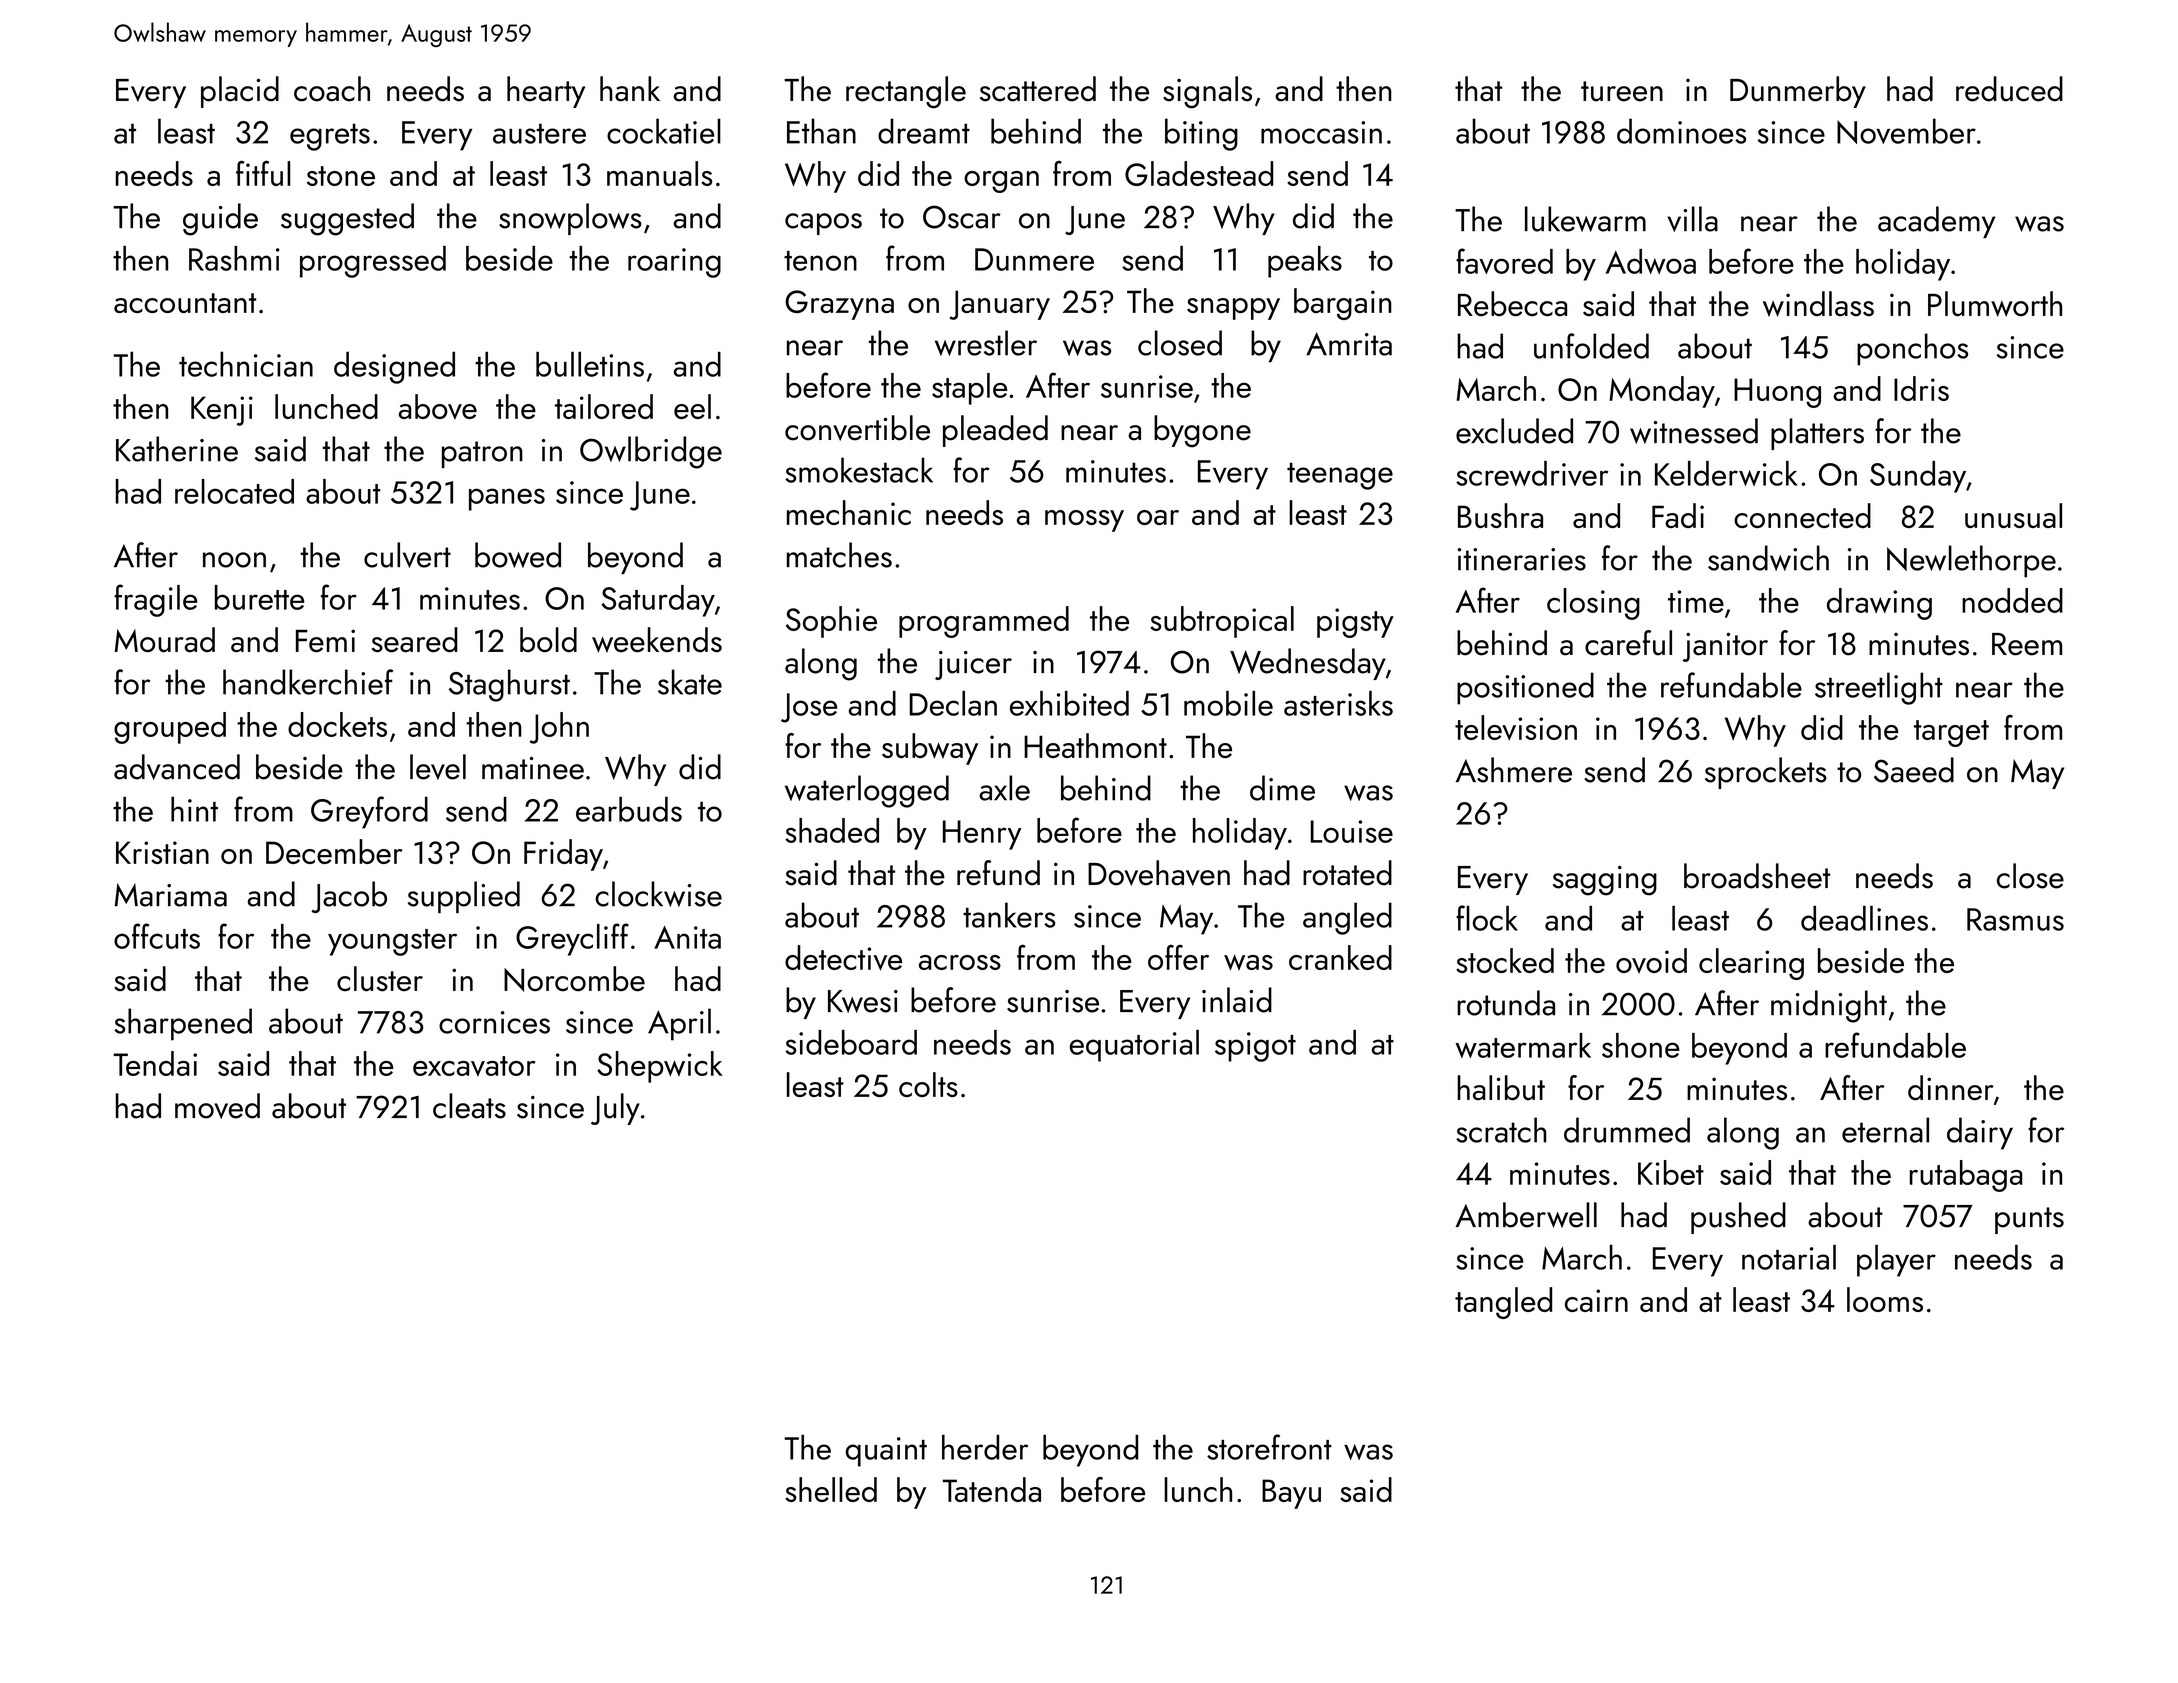 This screenshot has height=1683, width=2178. I want to click on teenage, so click(1340, 476).
